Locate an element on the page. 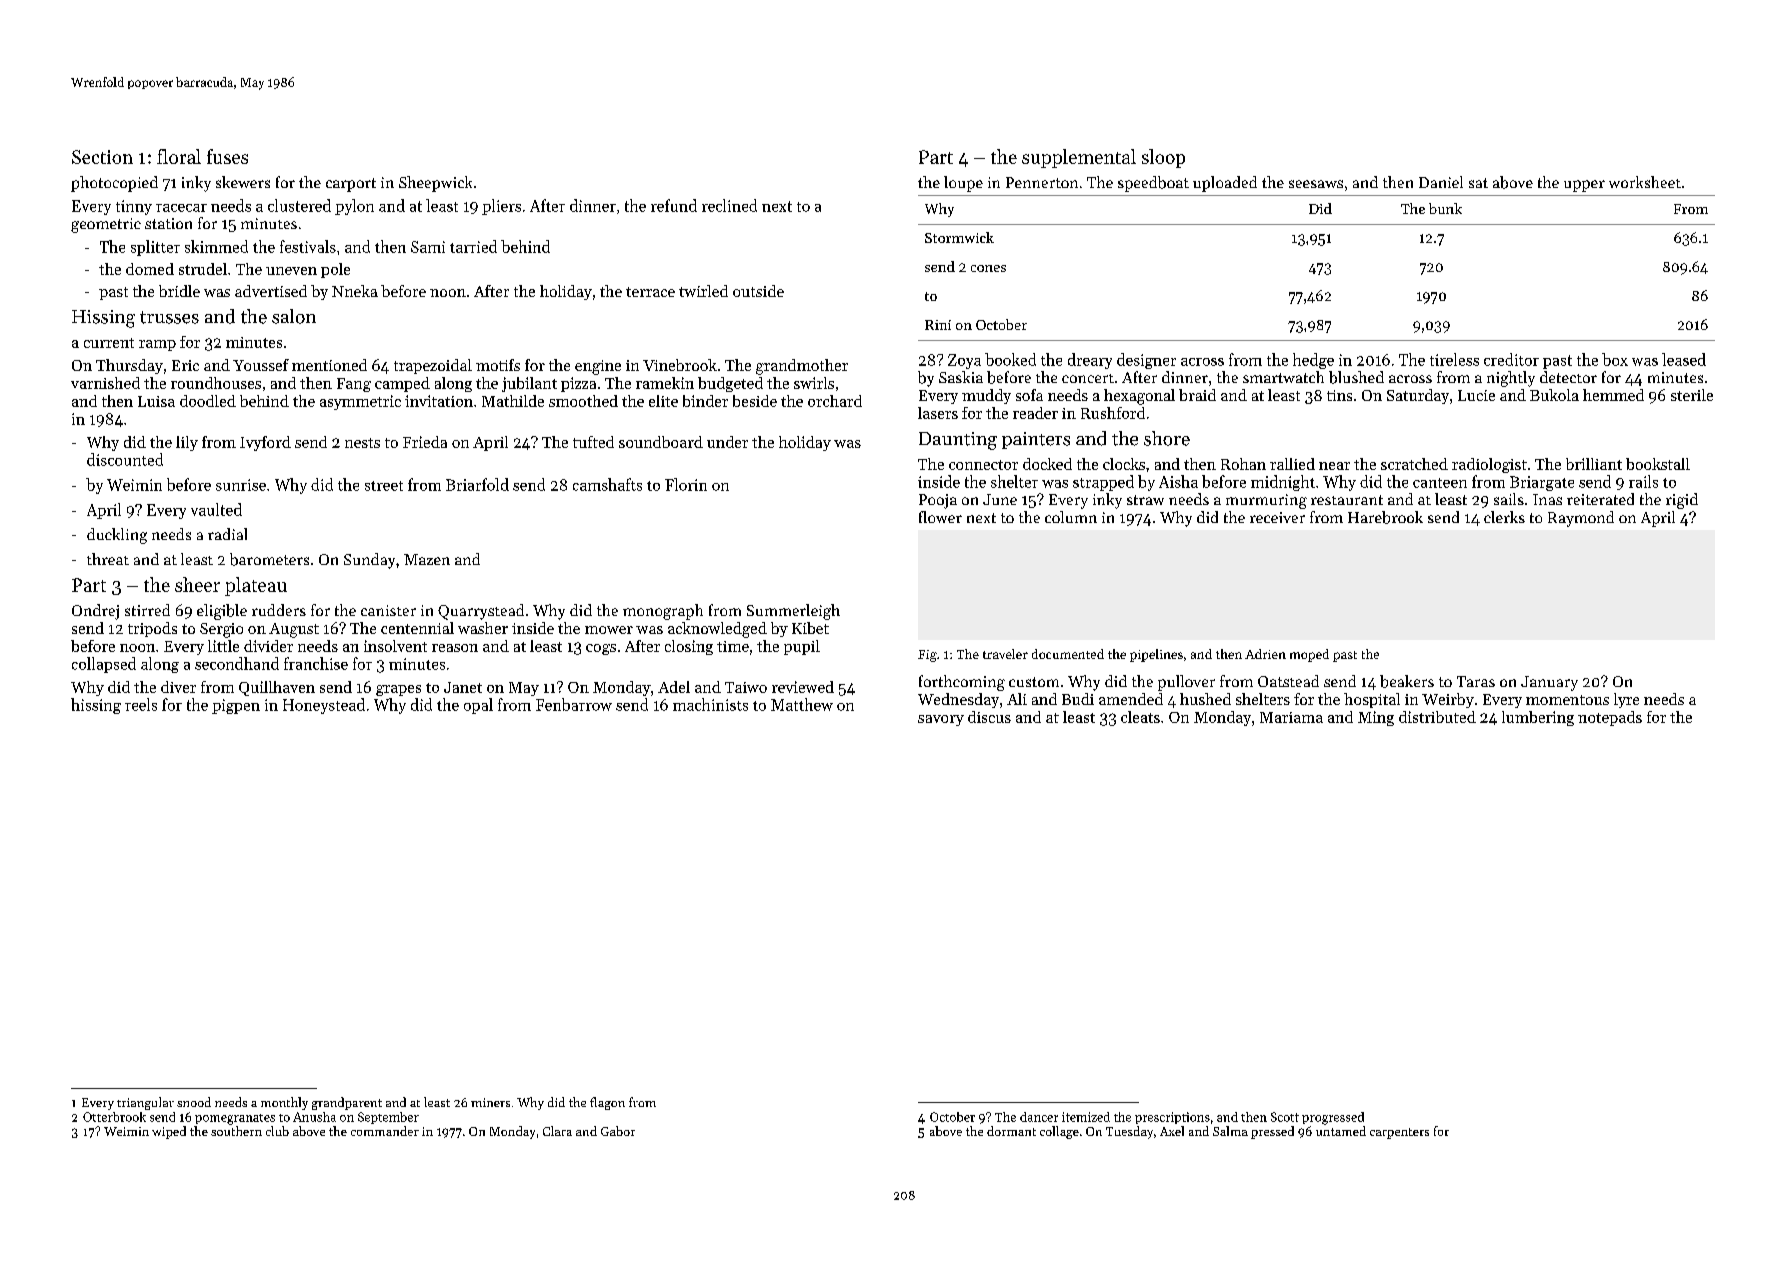 The height and width of the page is (1263, 1786). snood is located at coordinates (194, 1102).
